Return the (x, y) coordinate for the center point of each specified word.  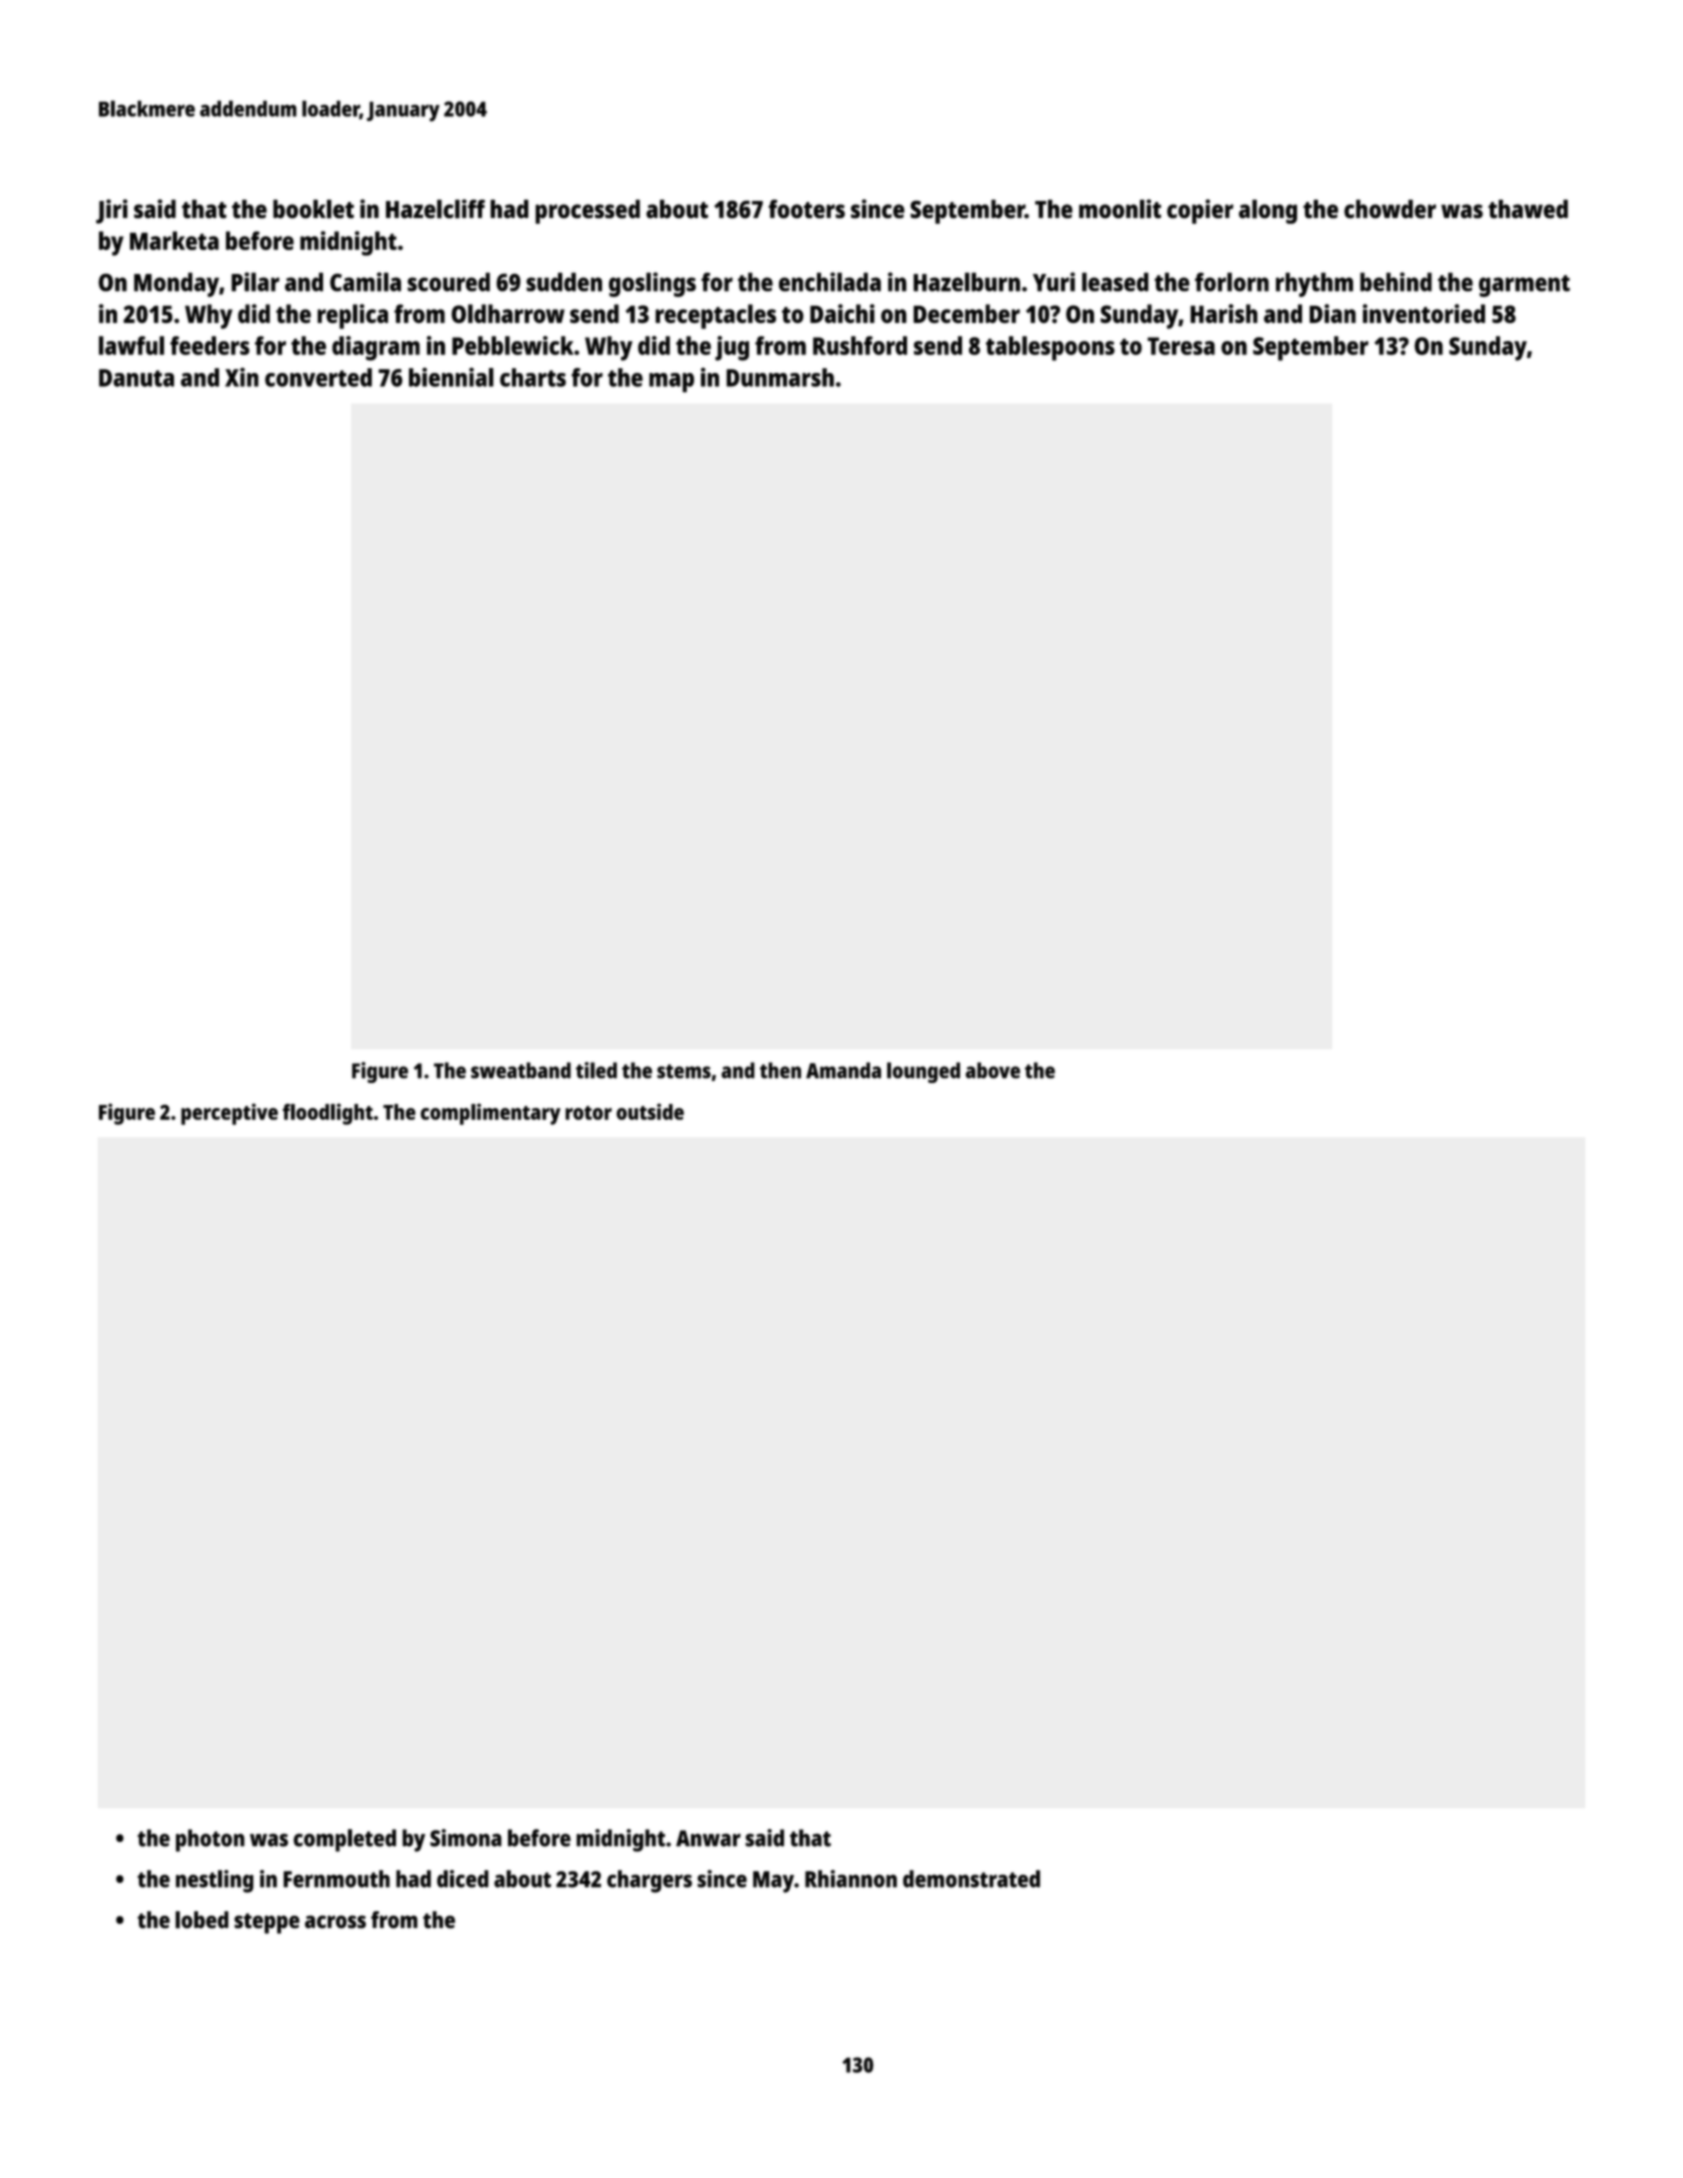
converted (318, 377)
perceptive (229, 1114)
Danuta (136, 378)
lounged (923, 1072)
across (335, 1922)
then (780, 1070)
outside (650, 1111)
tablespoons (1050, 348)
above (992, 1070)
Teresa (1181, 346)
